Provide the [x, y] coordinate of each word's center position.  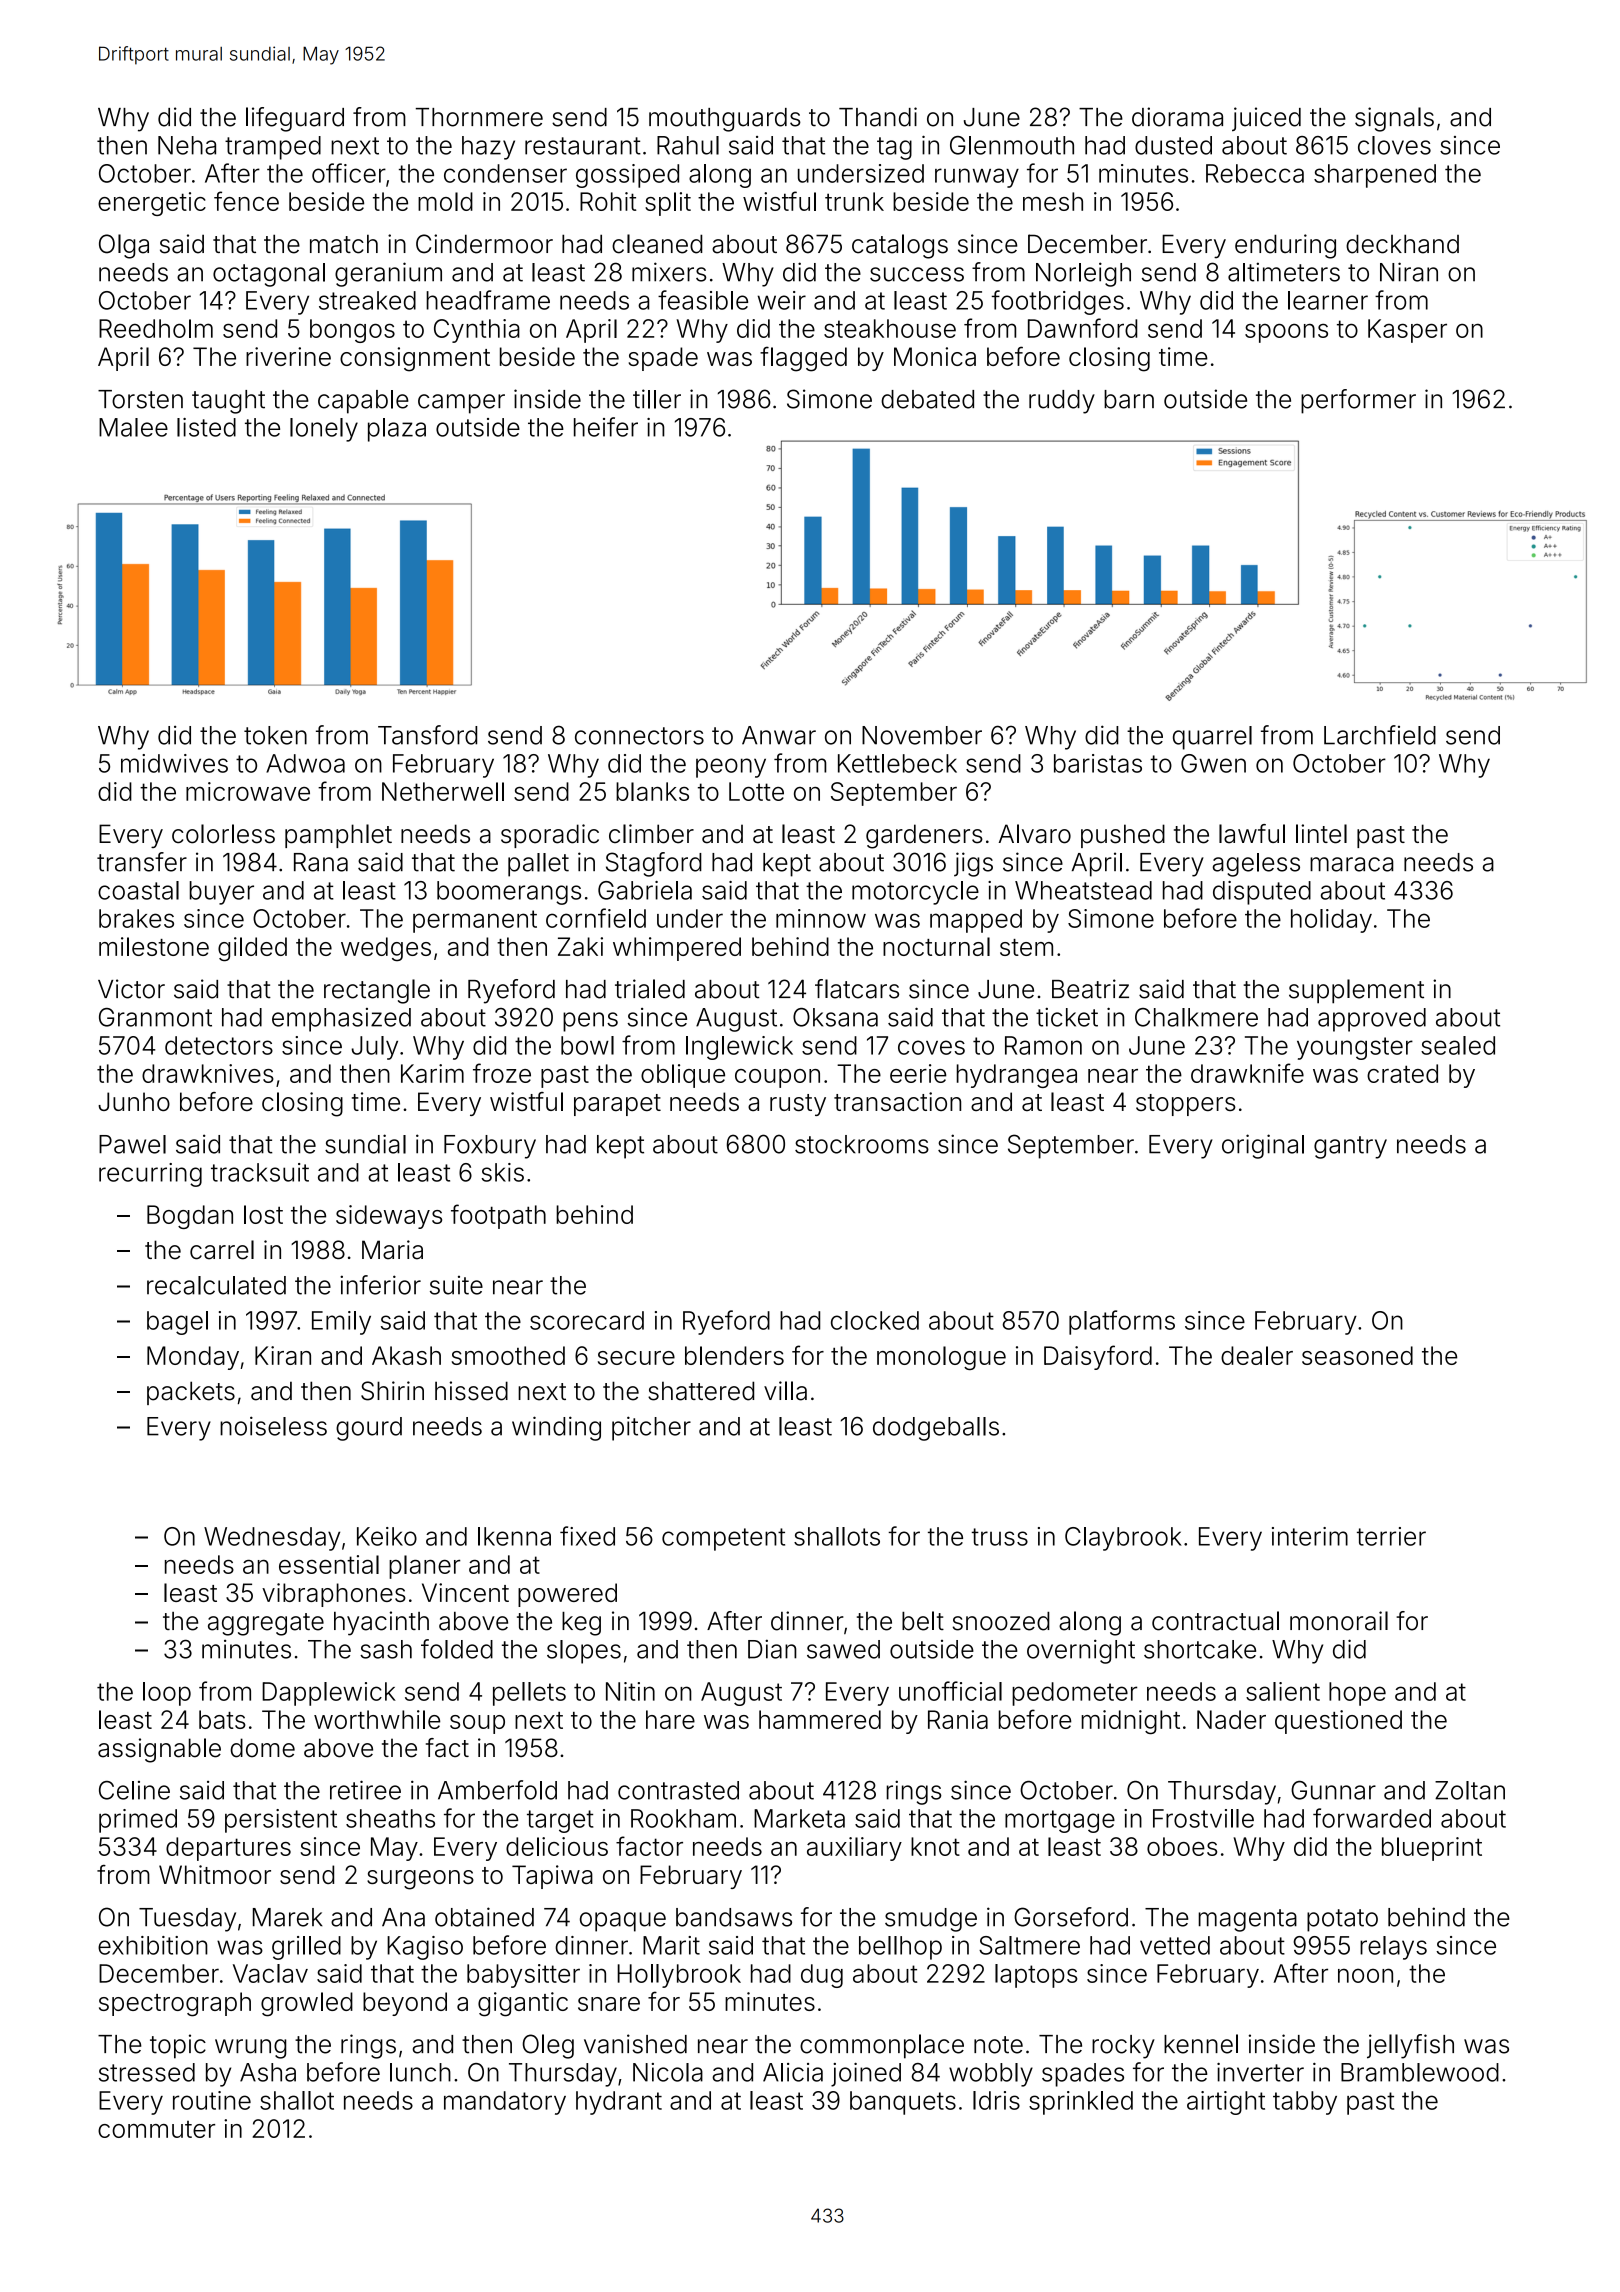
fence [246, 201]
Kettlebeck [897, 763]
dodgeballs [936, 1429]
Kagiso [425, 1948]
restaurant [583, 146]
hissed [471, 1391]
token [275, 735]
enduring [1285, 246]
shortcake [1200, 1649]
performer [1358, 401]
